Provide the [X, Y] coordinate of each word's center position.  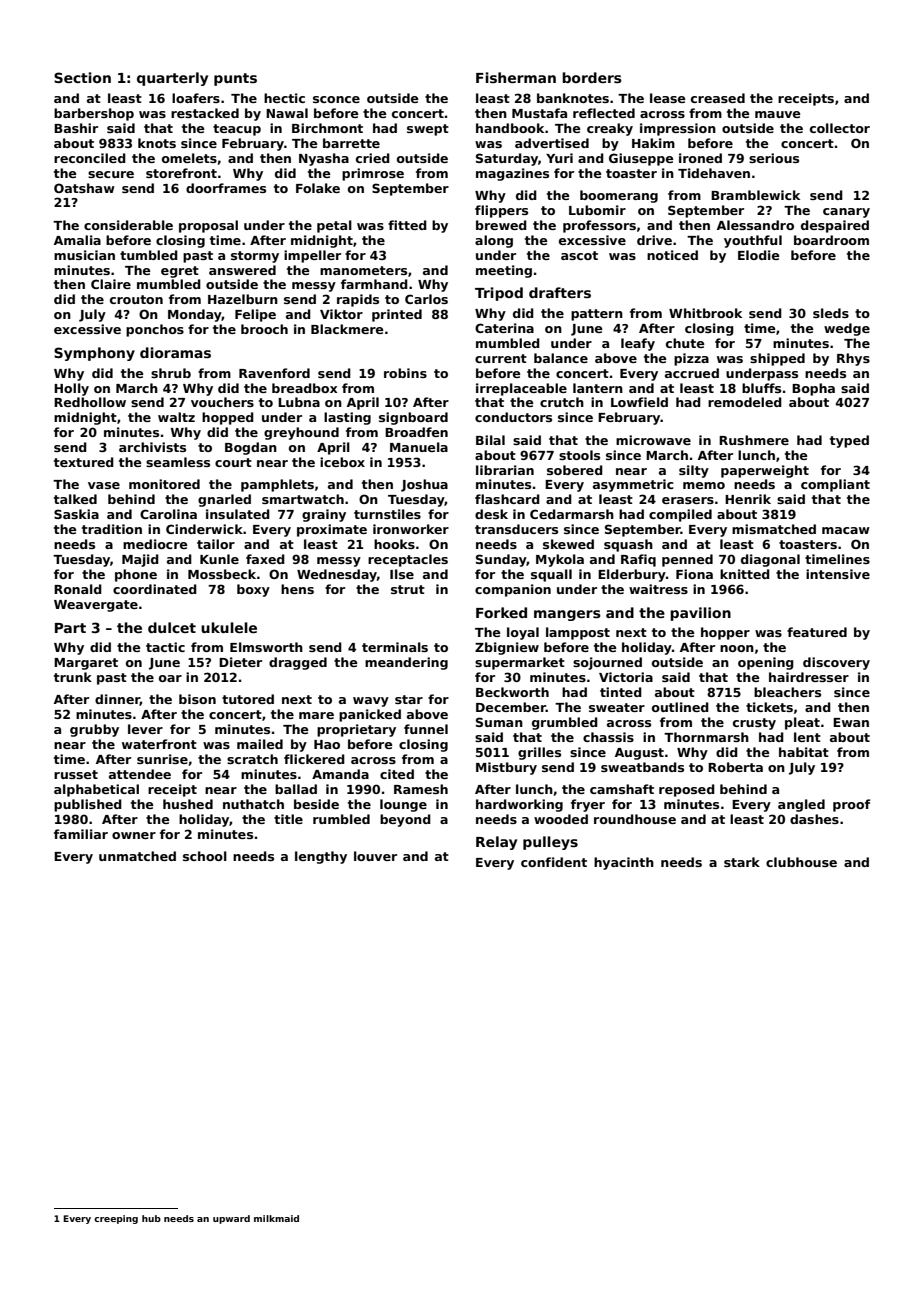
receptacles [408, 560]
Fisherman [516, 77]
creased [718, 98]
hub [151, 1218]
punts [235, 79]
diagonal [770, 560]
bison [197, 699]
